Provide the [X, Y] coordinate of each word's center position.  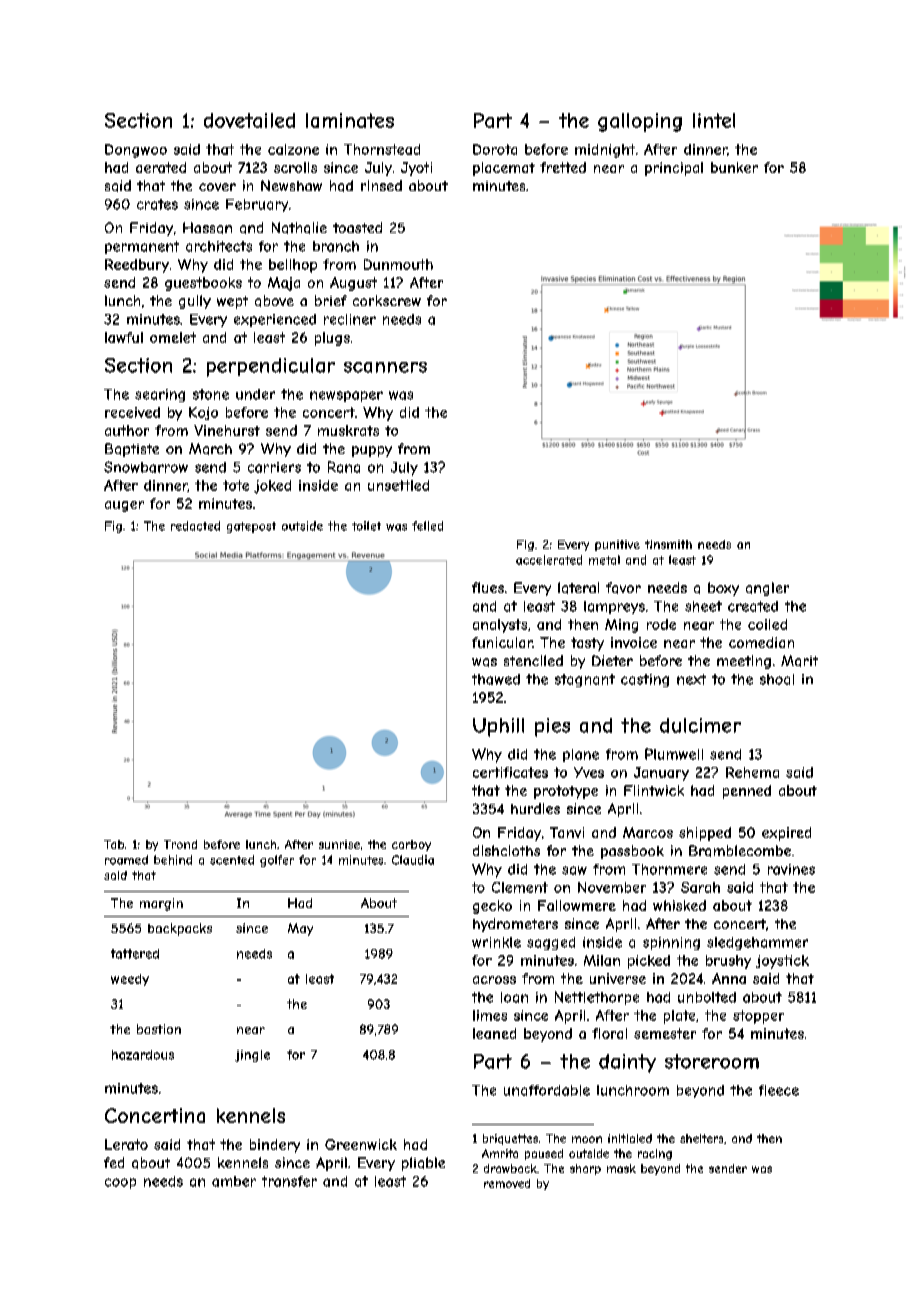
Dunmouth [398, 264]
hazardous [143, 1055]
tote [236, 485]
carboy [411, 845]
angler [767, 589]
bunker [734, 167]
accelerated [549, 560]
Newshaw [291, 185]
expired [786, 834]
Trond [180, 844]
